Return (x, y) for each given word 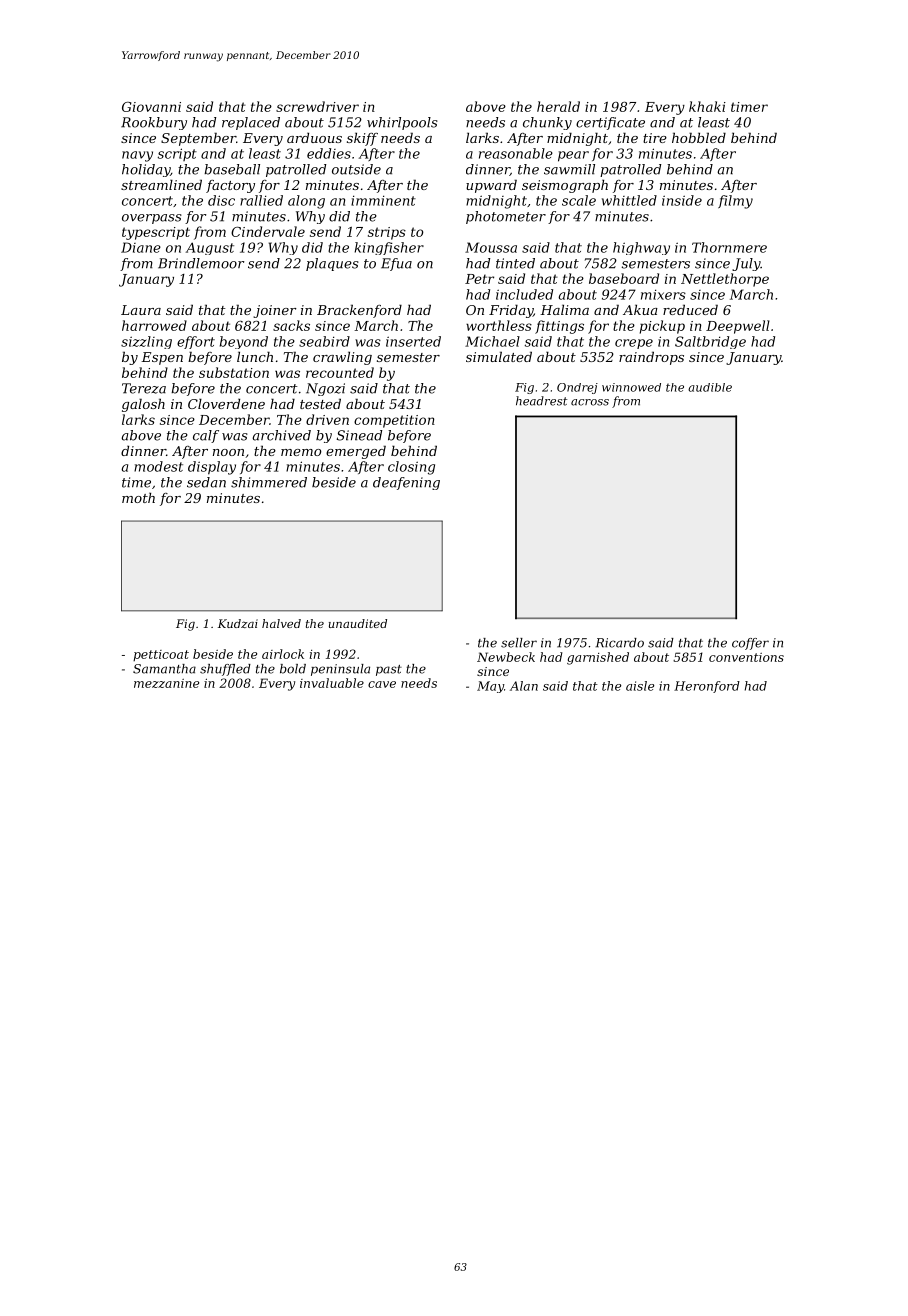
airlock (283, 654)
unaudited (358, 623)
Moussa (491, 247)
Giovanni (151, 107)
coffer (750, 644)
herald (558, 106)
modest (158, 466)
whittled (629, 200)
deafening (406, 483)
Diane (141, 247)
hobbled (699, 137)
